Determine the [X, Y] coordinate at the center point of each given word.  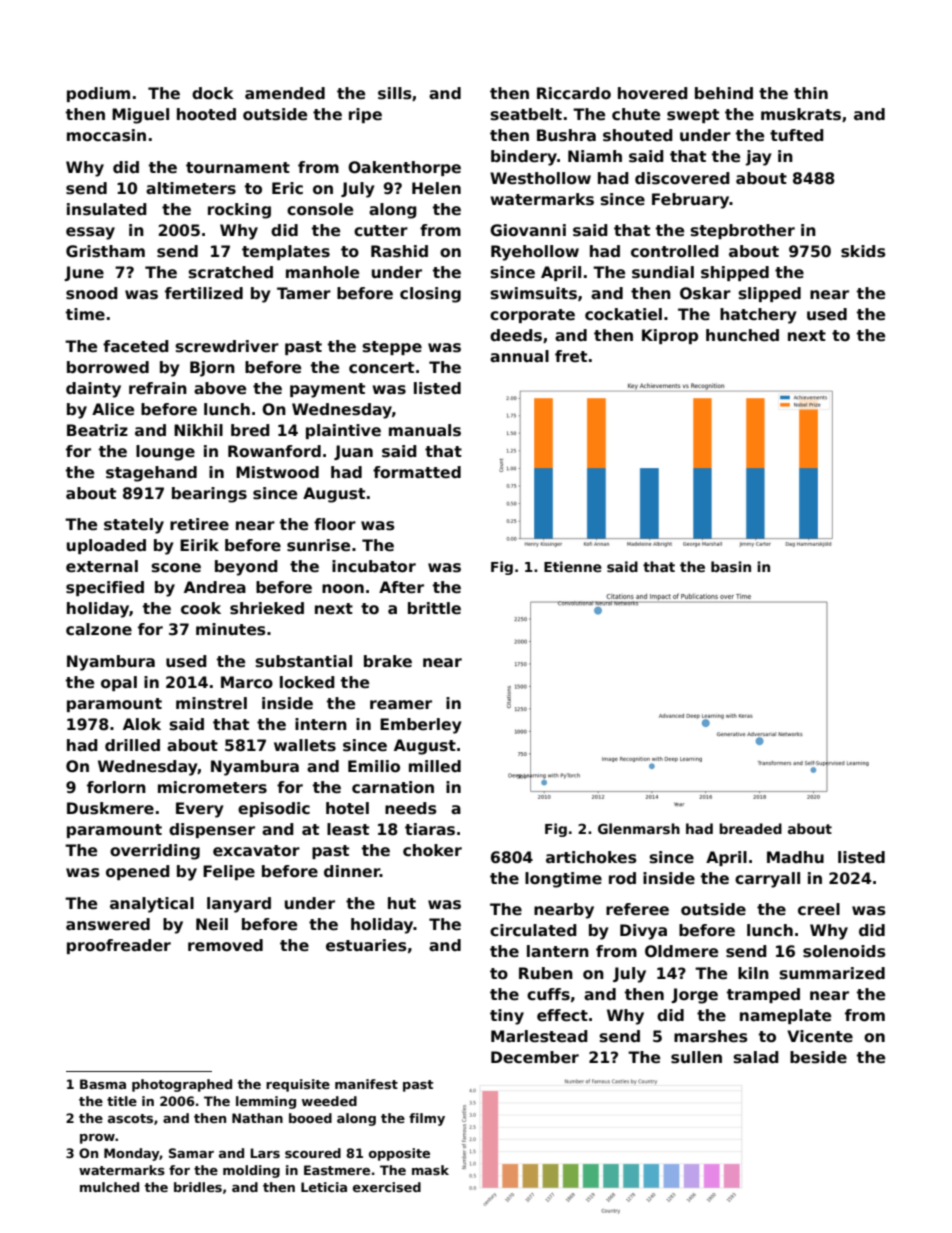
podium [98, 94]
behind [724, 93]
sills [395, 93]
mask [430, 1170]
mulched [109, 1187]
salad [756, 1057]
